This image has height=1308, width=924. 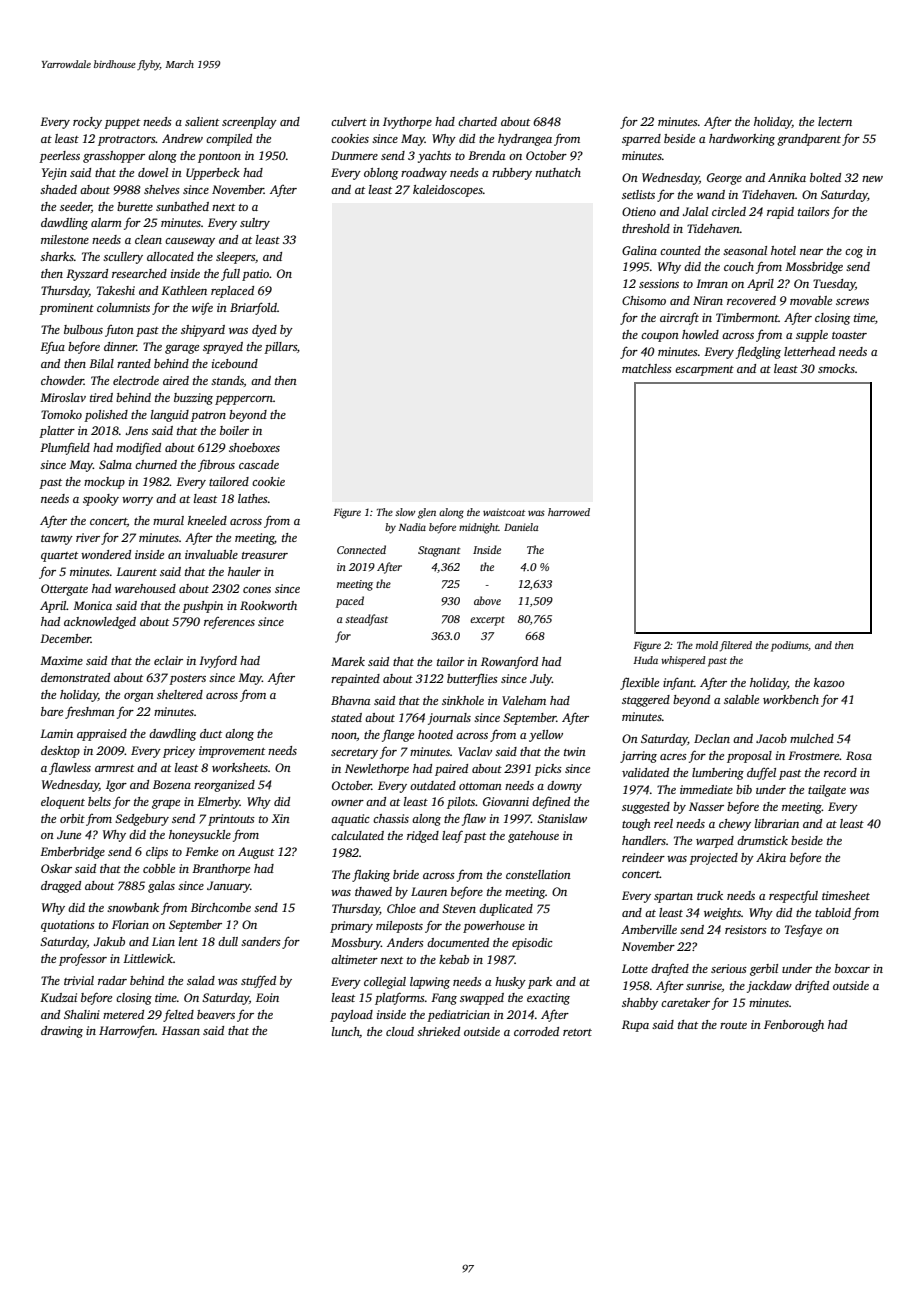 What do you see at coordinates (641, 140) in the image?
I see `sparred` at bounding box center [641, 140].
